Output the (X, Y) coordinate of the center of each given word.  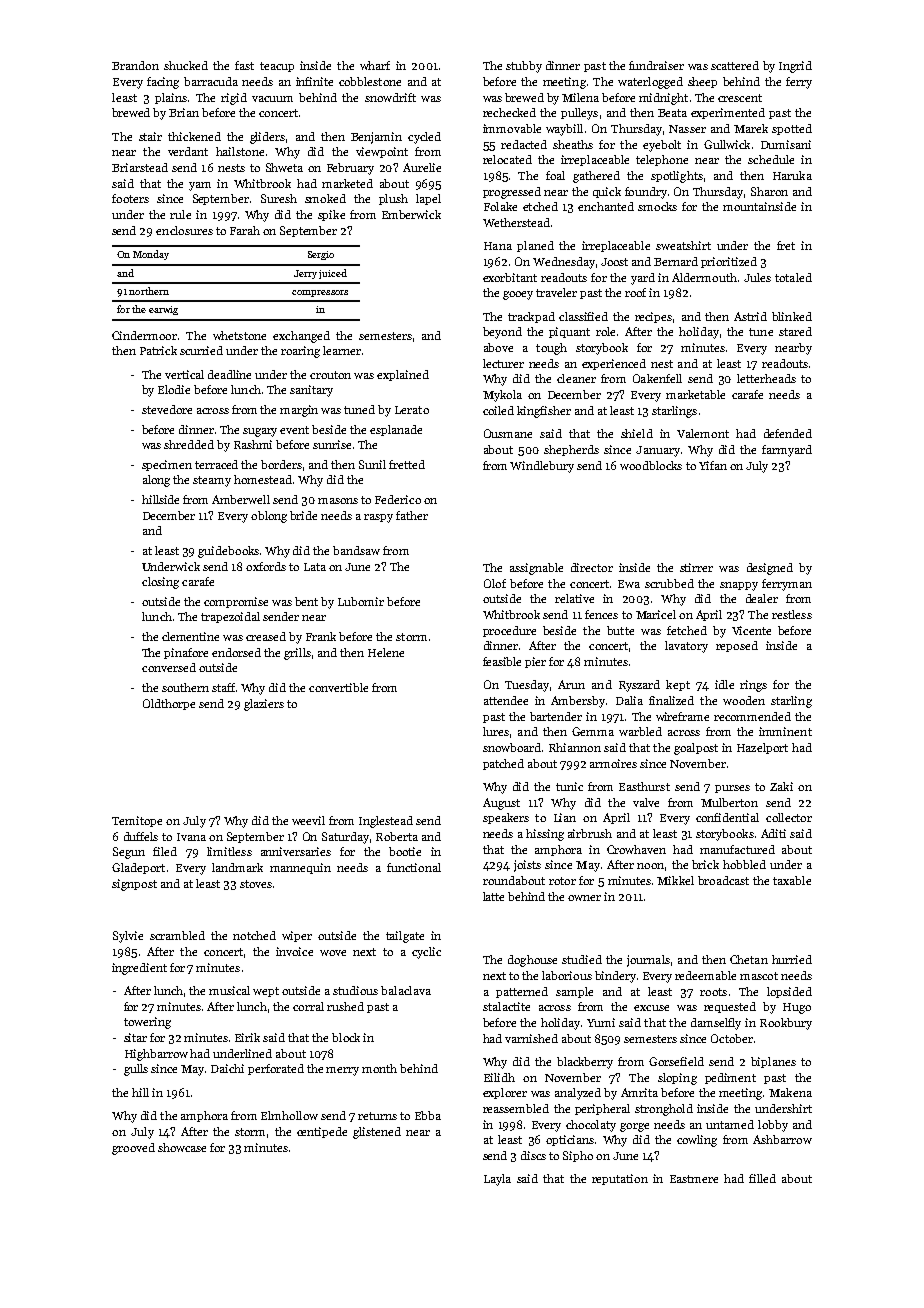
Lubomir (361, 601)
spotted (792, 129)
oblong (269, 517)
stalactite (506, 1006)
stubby (524, 67)
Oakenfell (657, 378)
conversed (169, 667)
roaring (300, 352)
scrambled (177, 935)
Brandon (135, 65)
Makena (790, 1092)
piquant (569, 332)
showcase (182, 1147)
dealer (762, 598)
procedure (509, 631)
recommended (752, 716)
